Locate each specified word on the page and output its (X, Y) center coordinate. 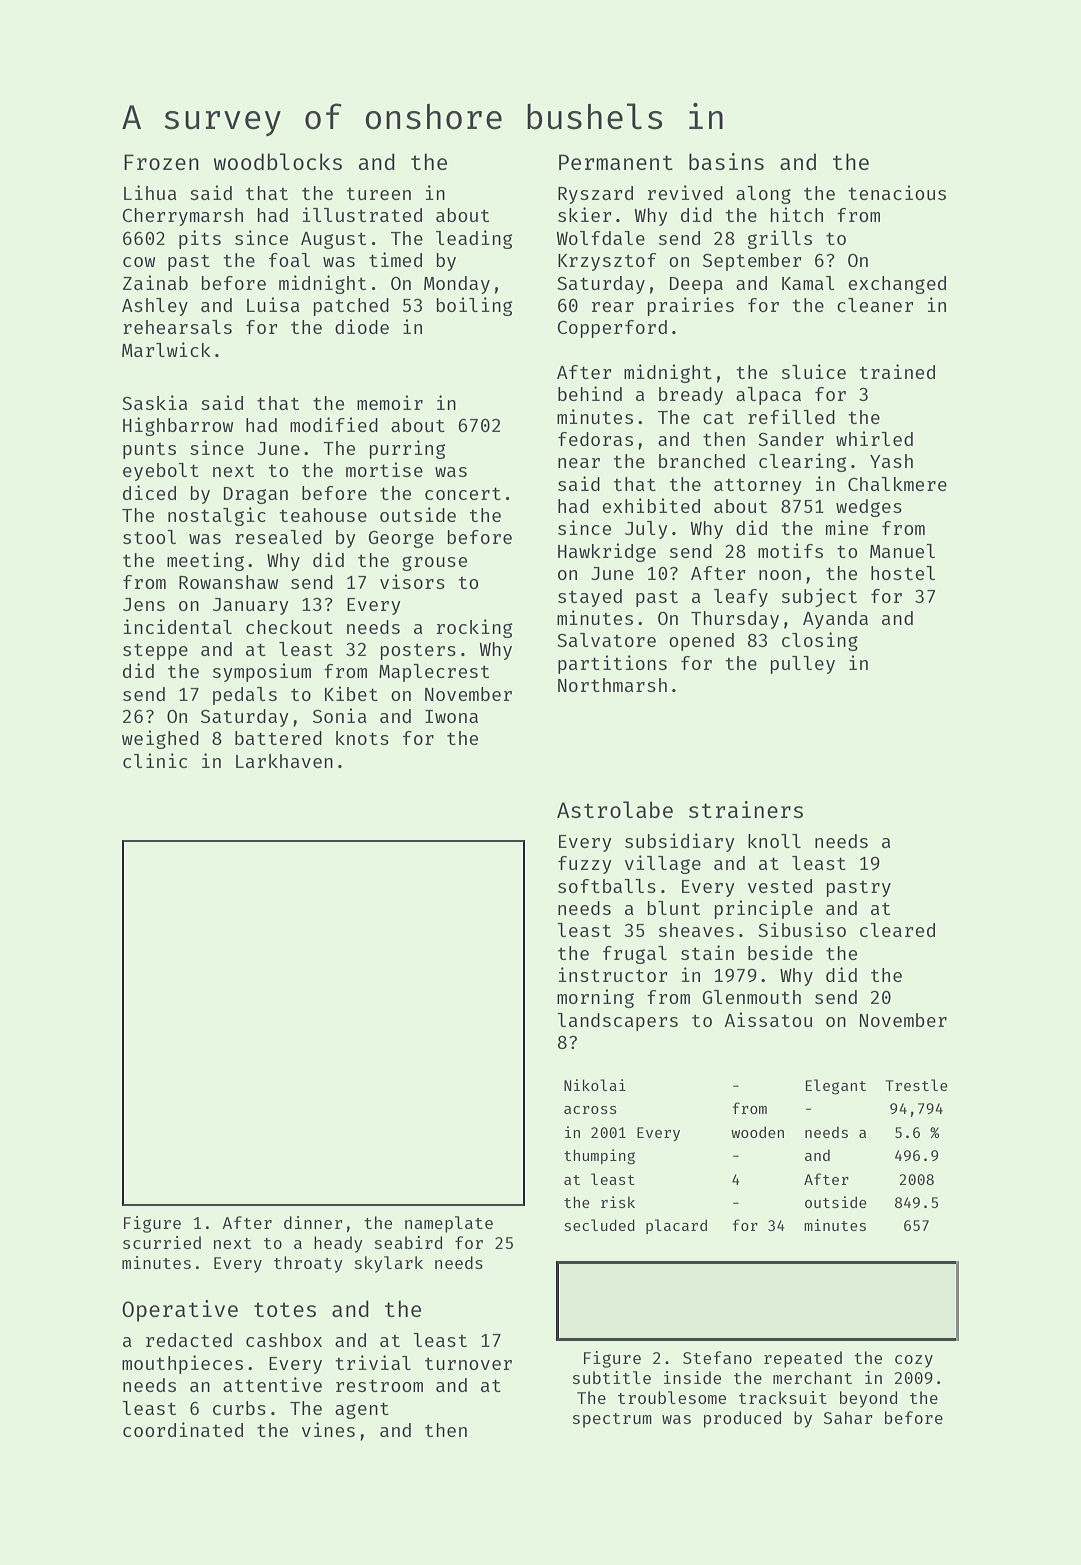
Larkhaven (284, 761)
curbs (239, 1408)
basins (726, 161)
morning (595, 998)
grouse (434, 563)
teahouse (323, 515)
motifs (790, 550)
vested (780, 886)
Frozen (161, 162)
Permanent (616, 162)
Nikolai (595, 1085)
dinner (313, 1222)
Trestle (916, 1085)
